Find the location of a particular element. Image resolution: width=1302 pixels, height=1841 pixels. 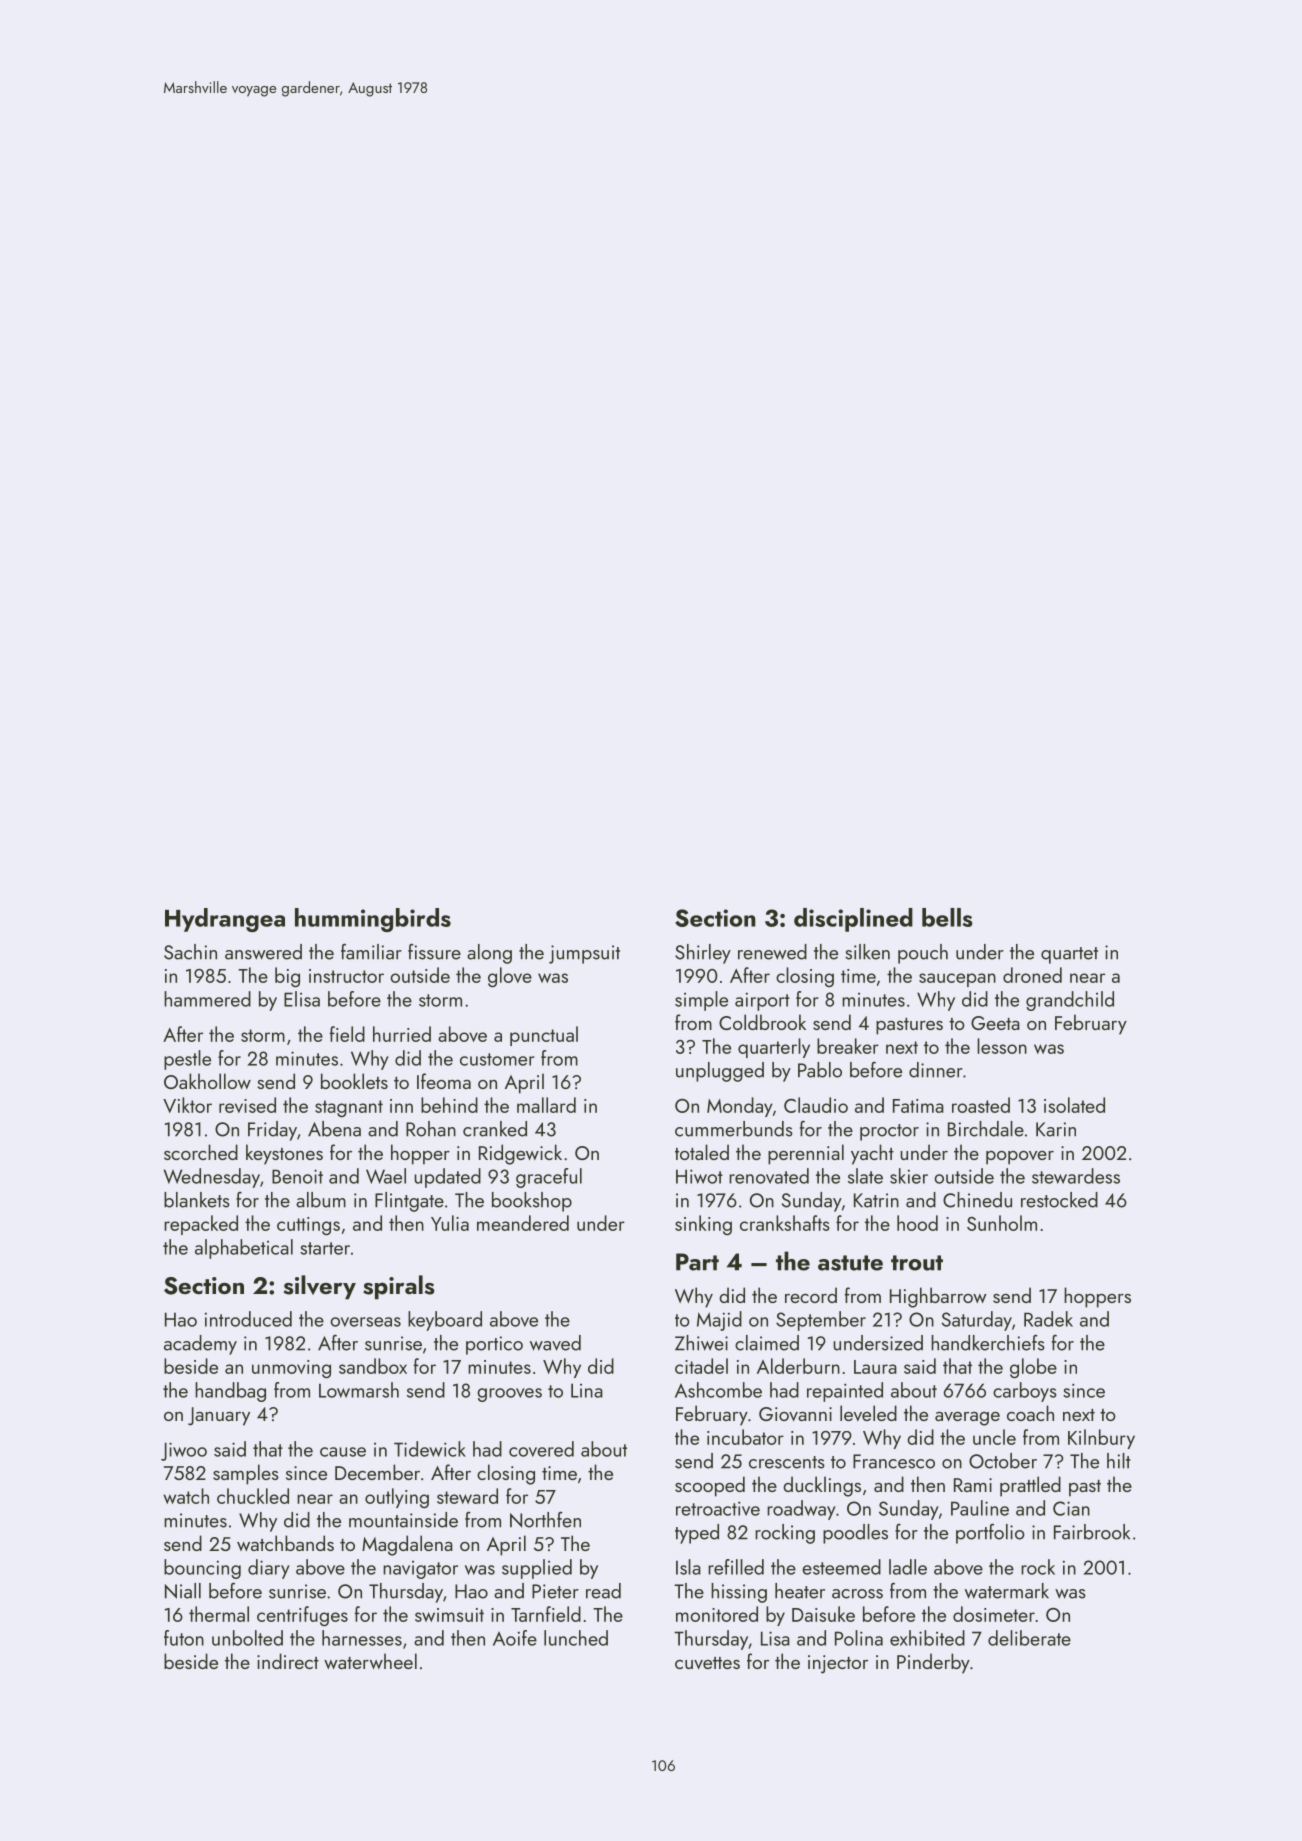

typed is located at coordinates (697, 1534).
